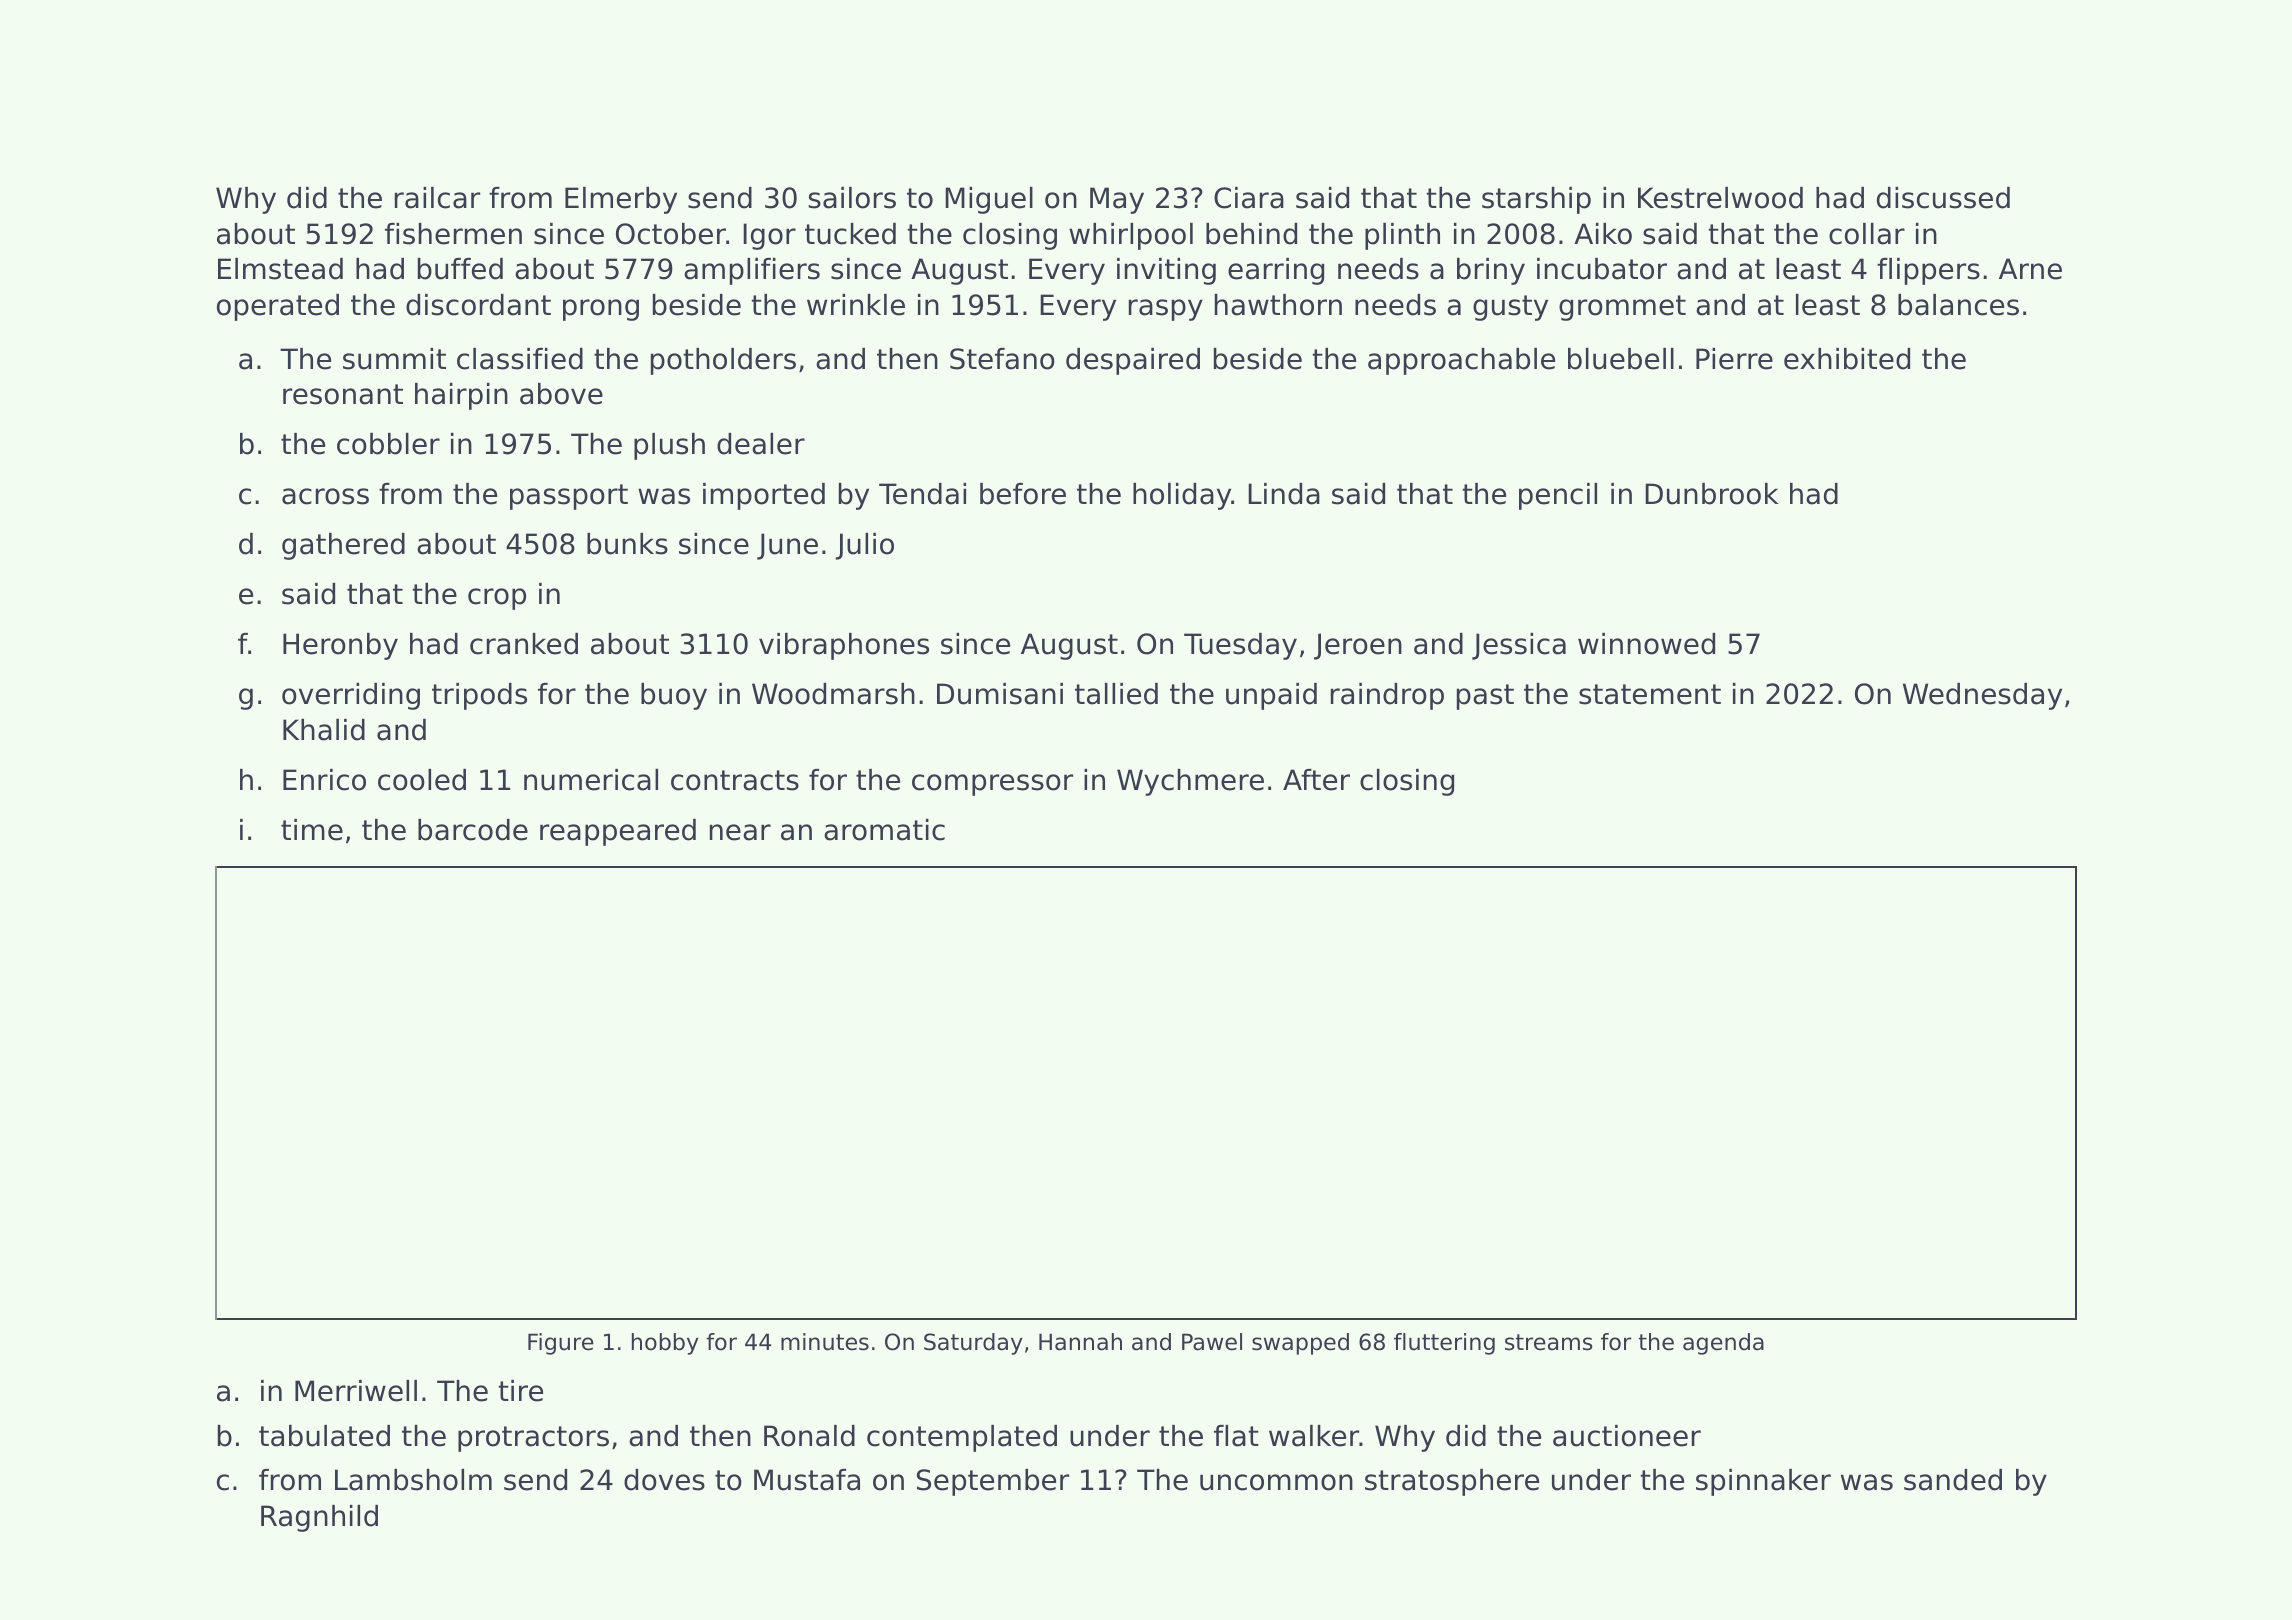 This document has width=2292, height=1620. I want to click on tabulated, so click(324, 1436).
